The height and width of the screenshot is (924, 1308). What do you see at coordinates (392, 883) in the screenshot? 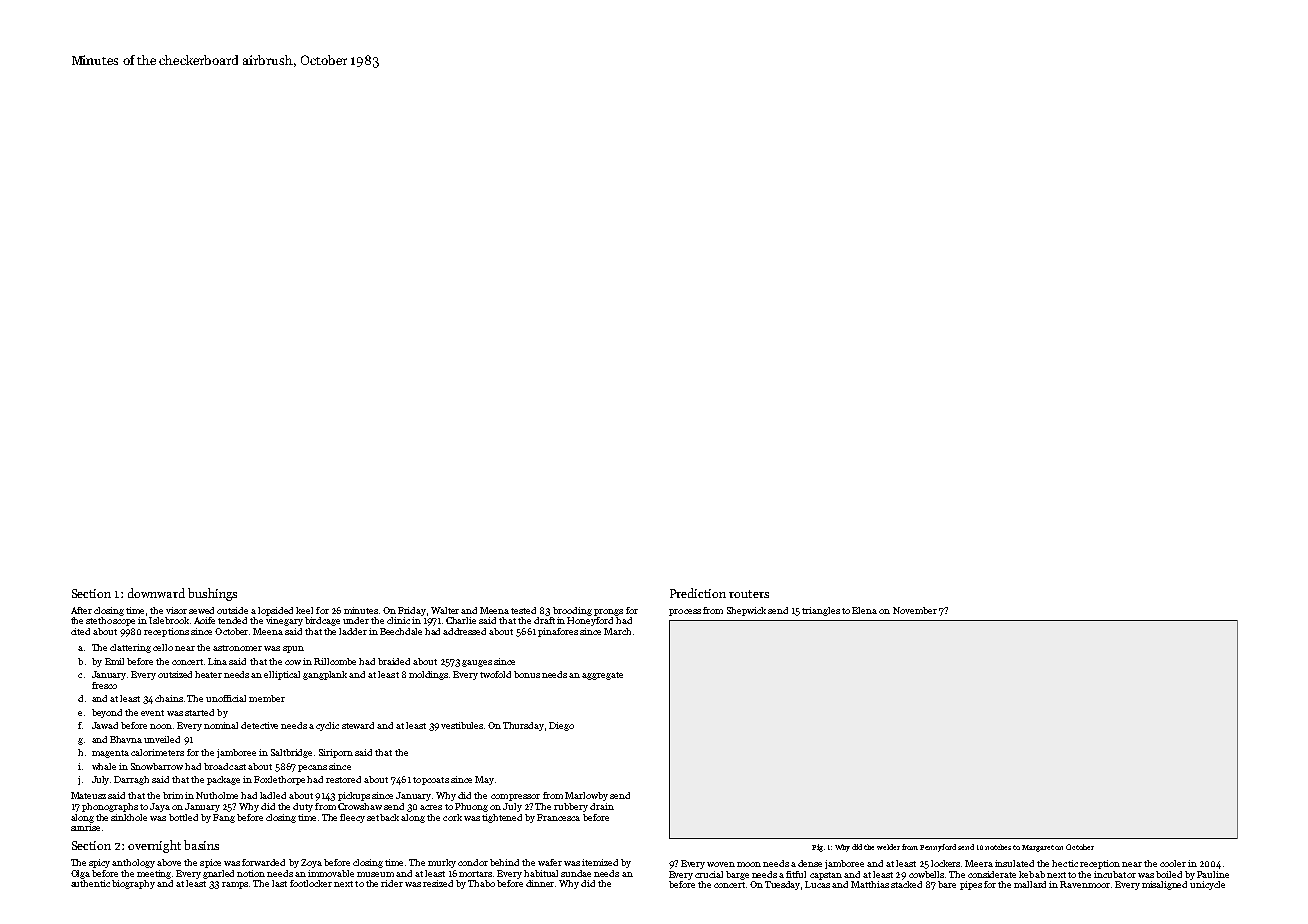
I see `rider` at bounding box center [392, 883].
